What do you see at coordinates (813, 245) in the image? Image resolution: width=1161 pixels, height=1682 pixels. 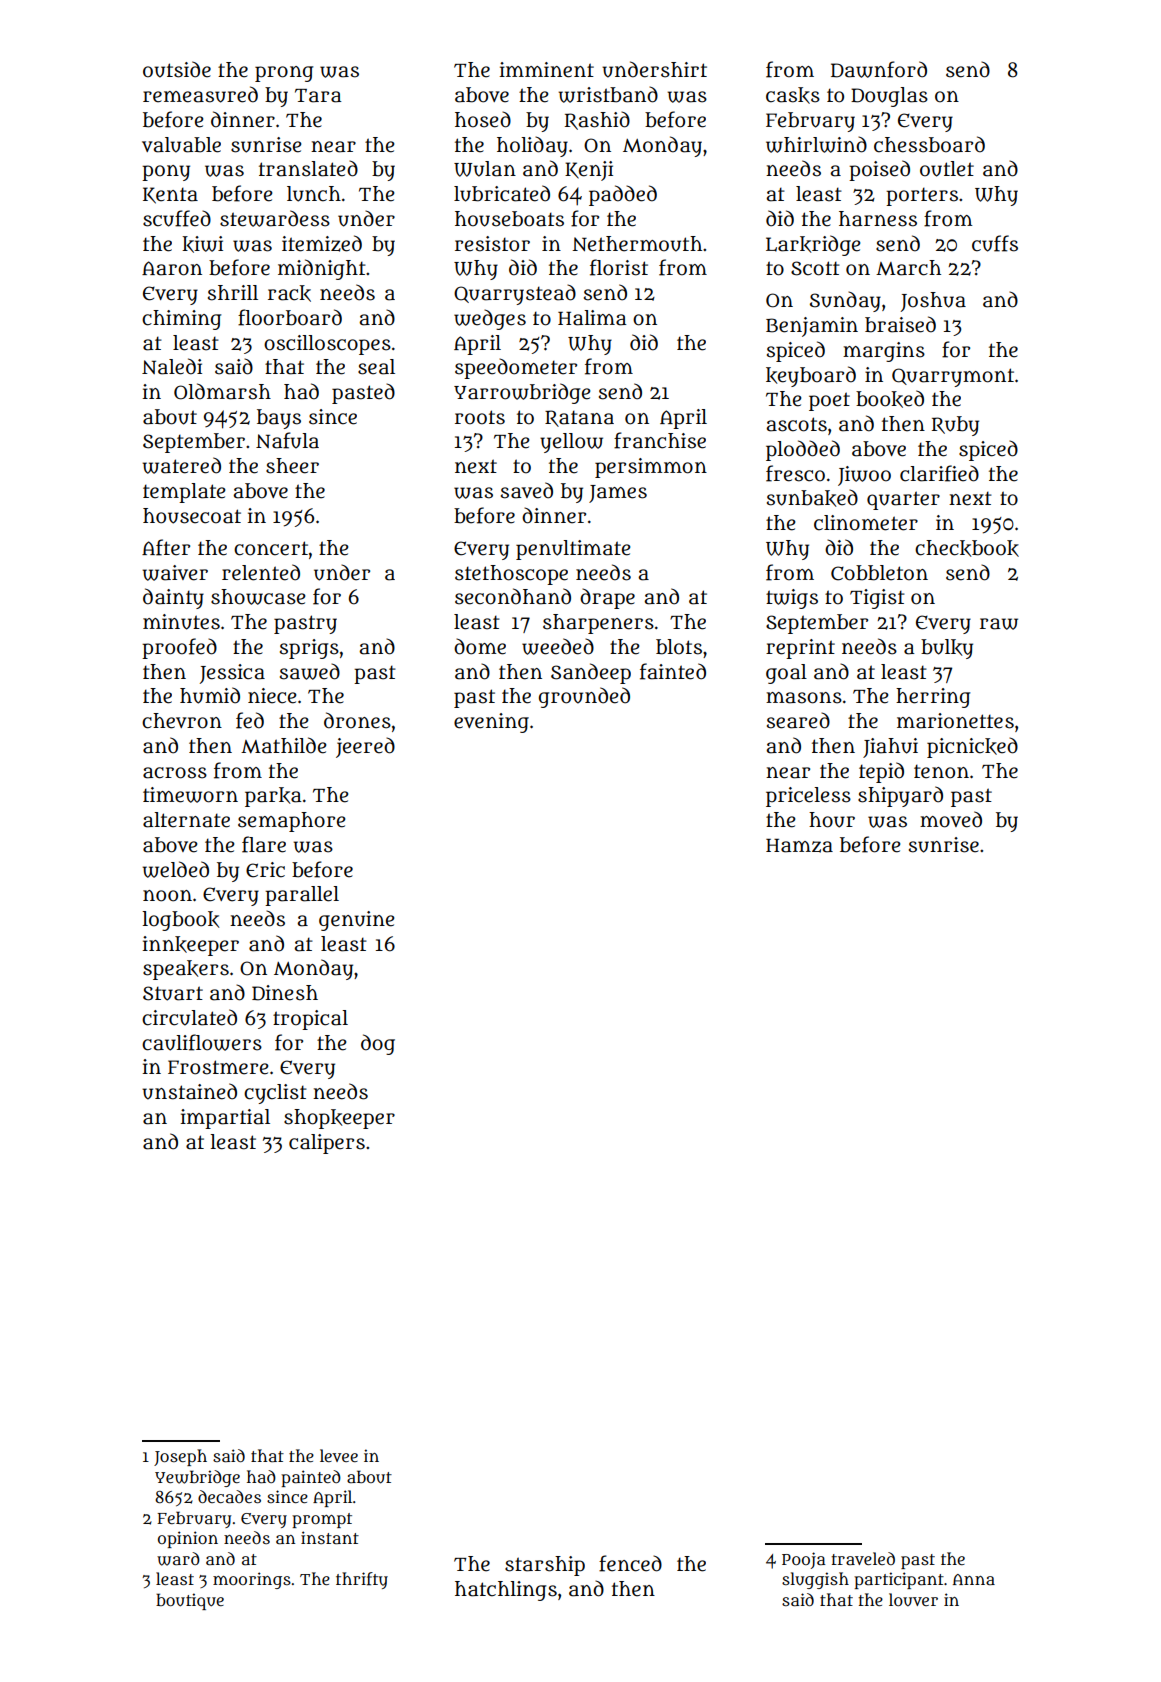 I see `Larkridge` at bounding box center [813, 245].
